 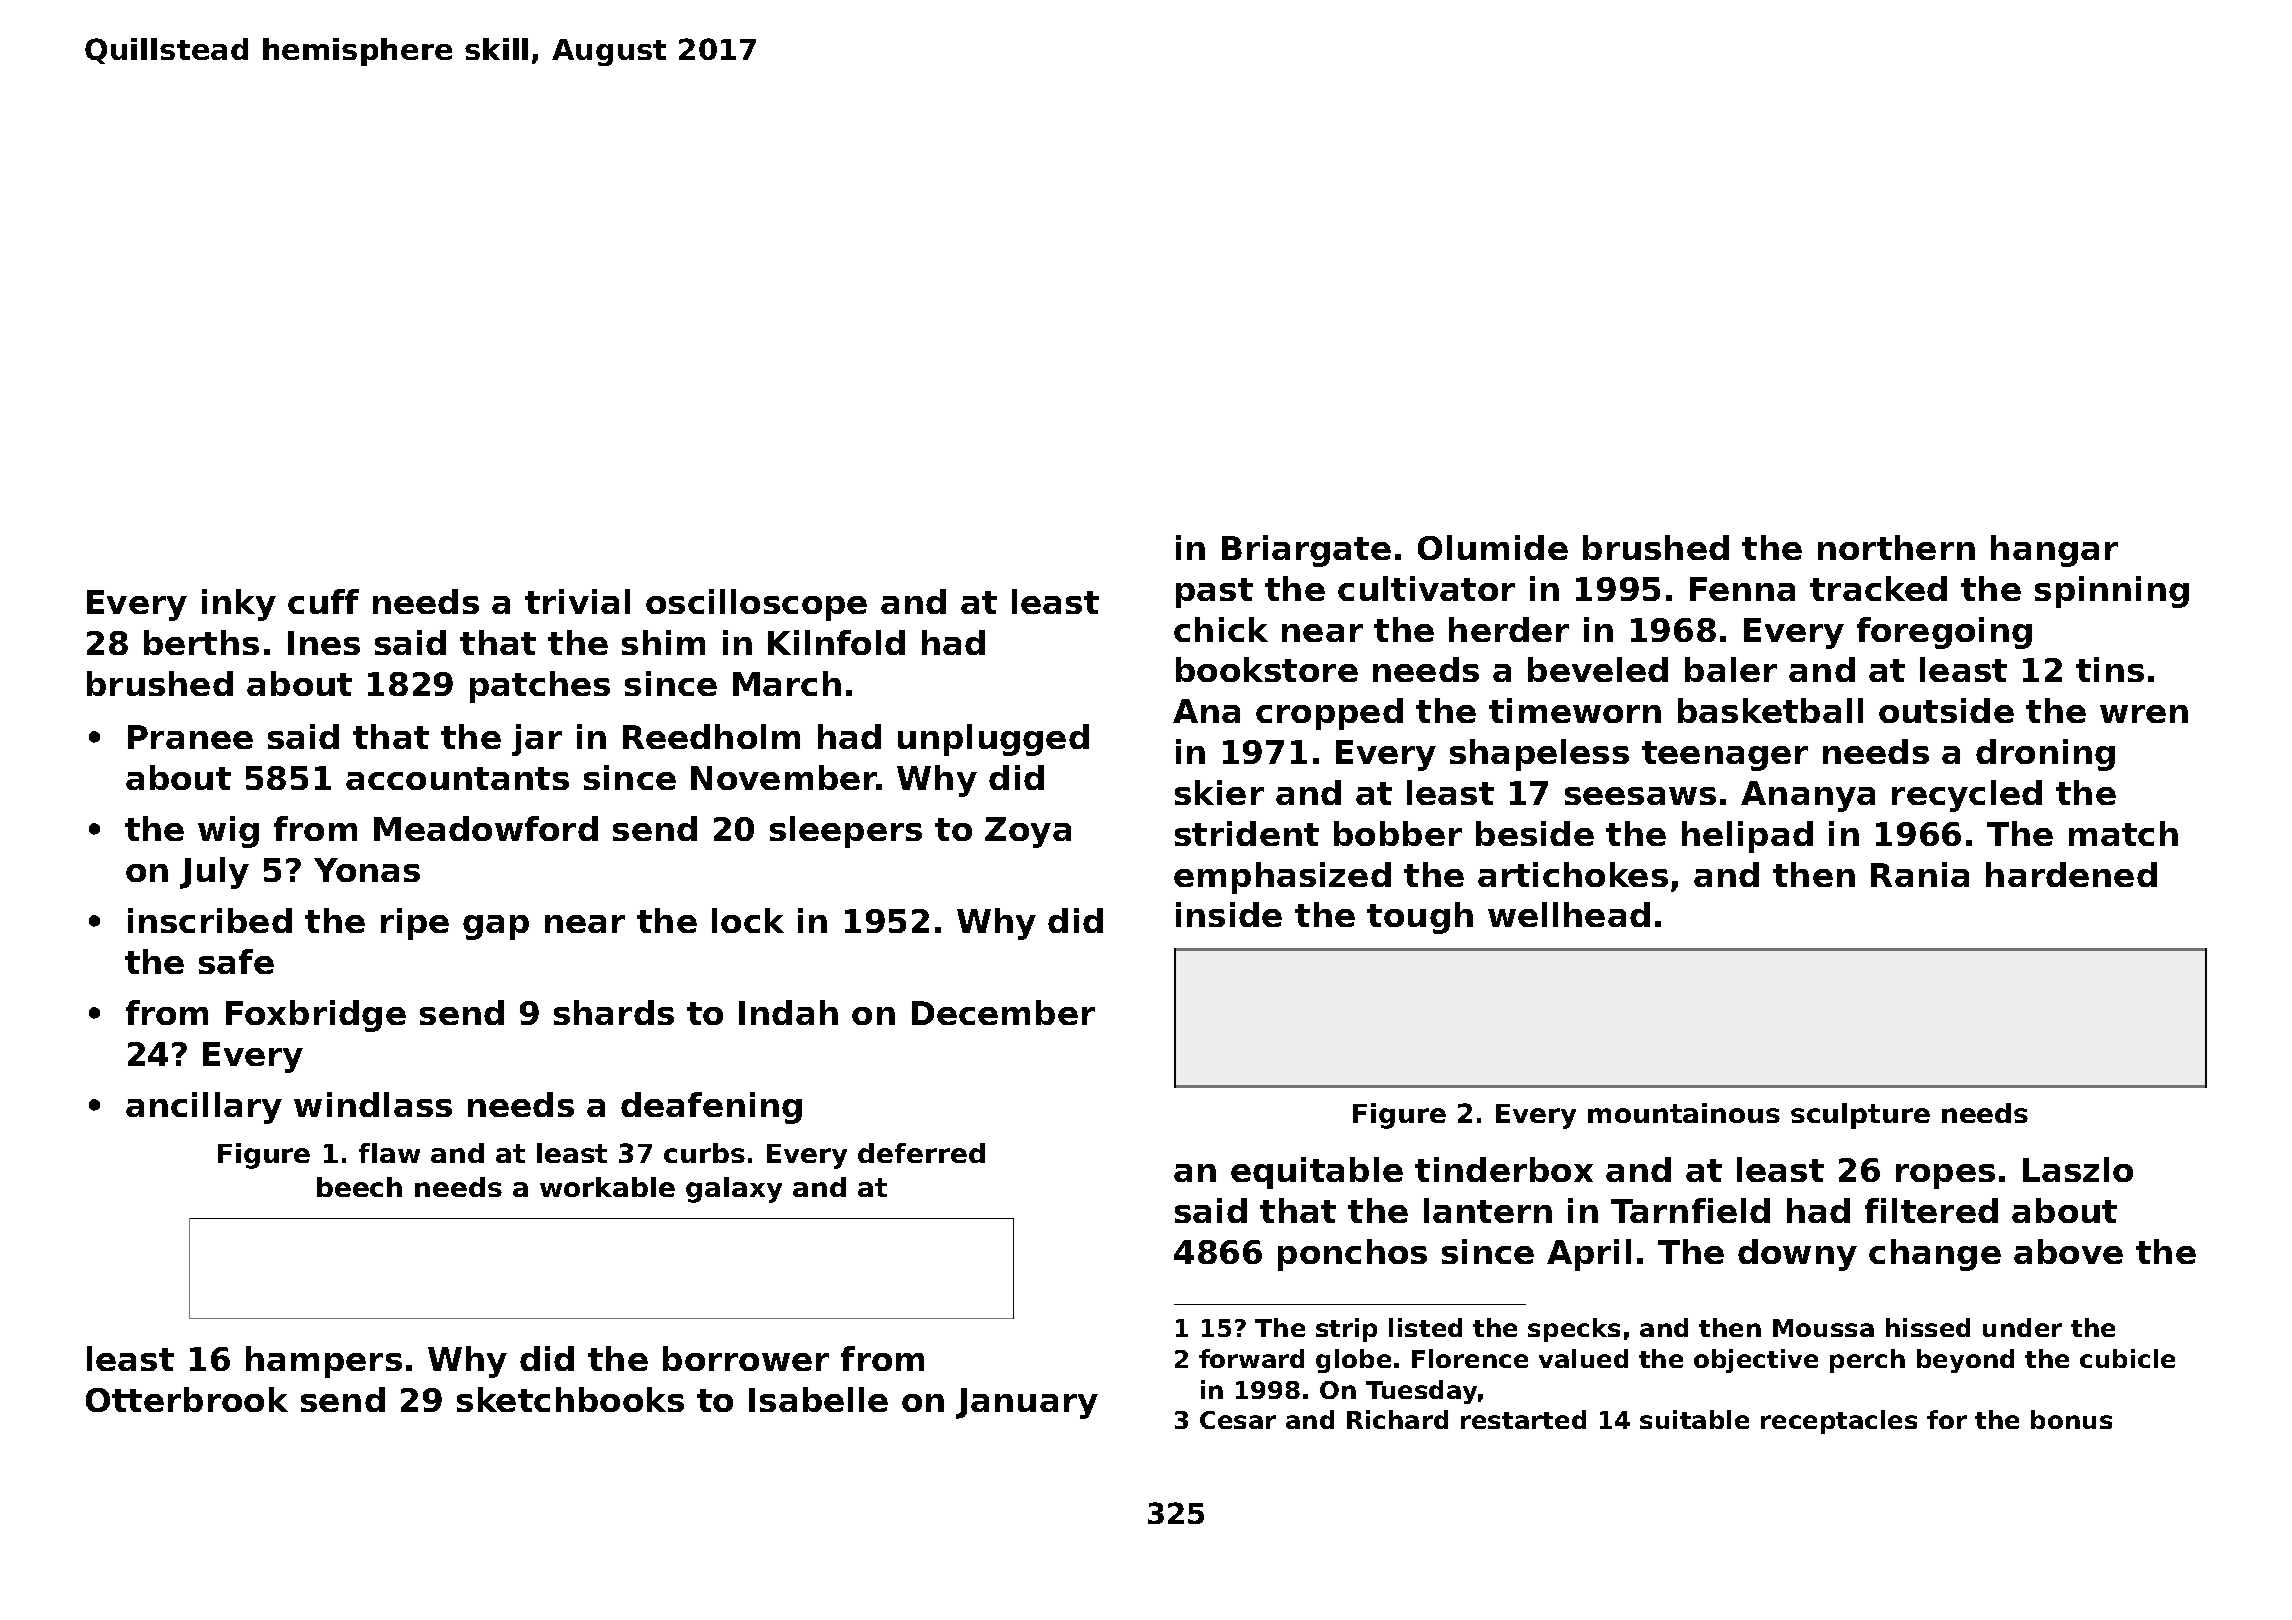 I want to click on foregoing, so click(x=1944, y=633).
